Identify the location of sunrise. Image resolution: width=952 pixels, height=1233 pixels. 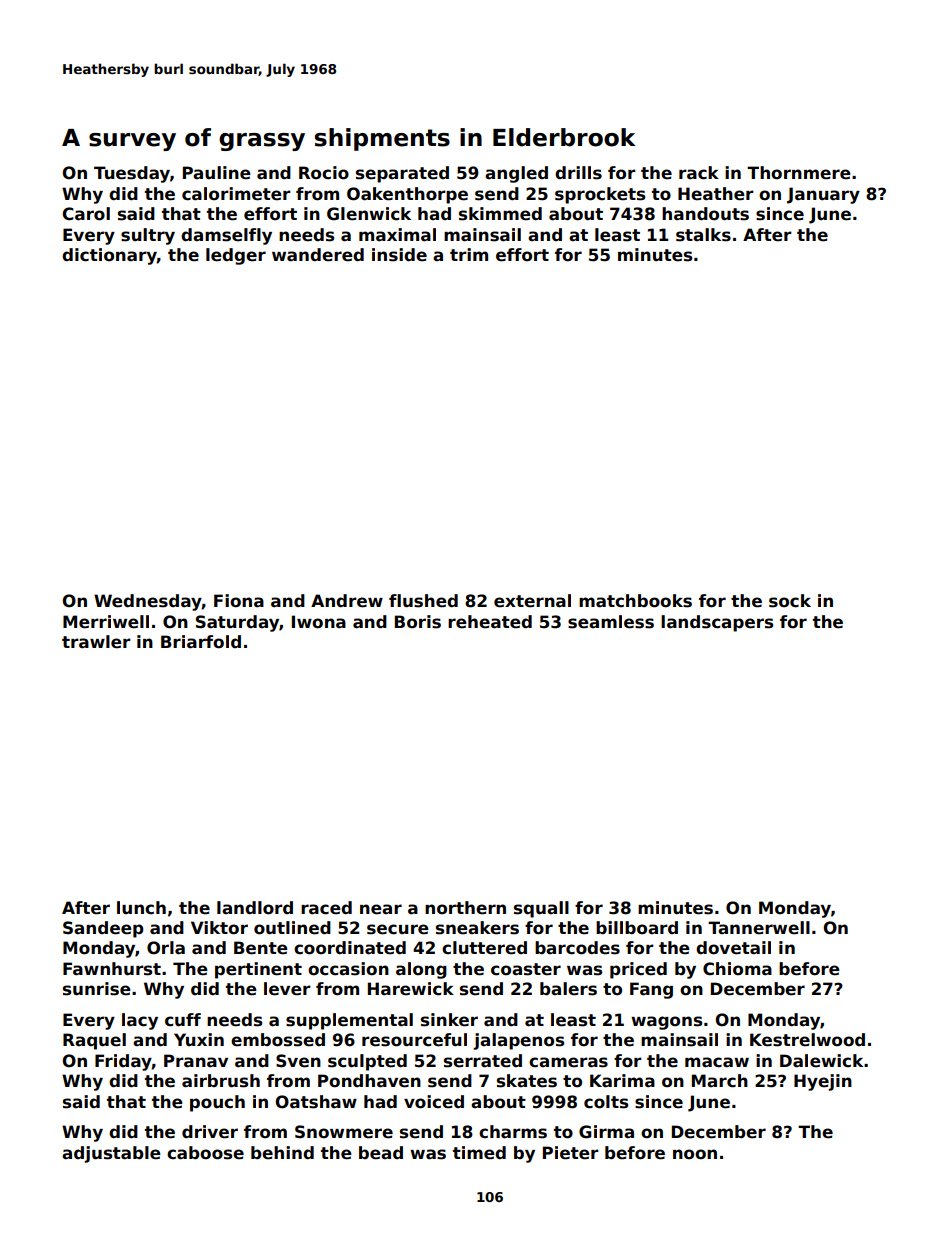
(97, 989).
